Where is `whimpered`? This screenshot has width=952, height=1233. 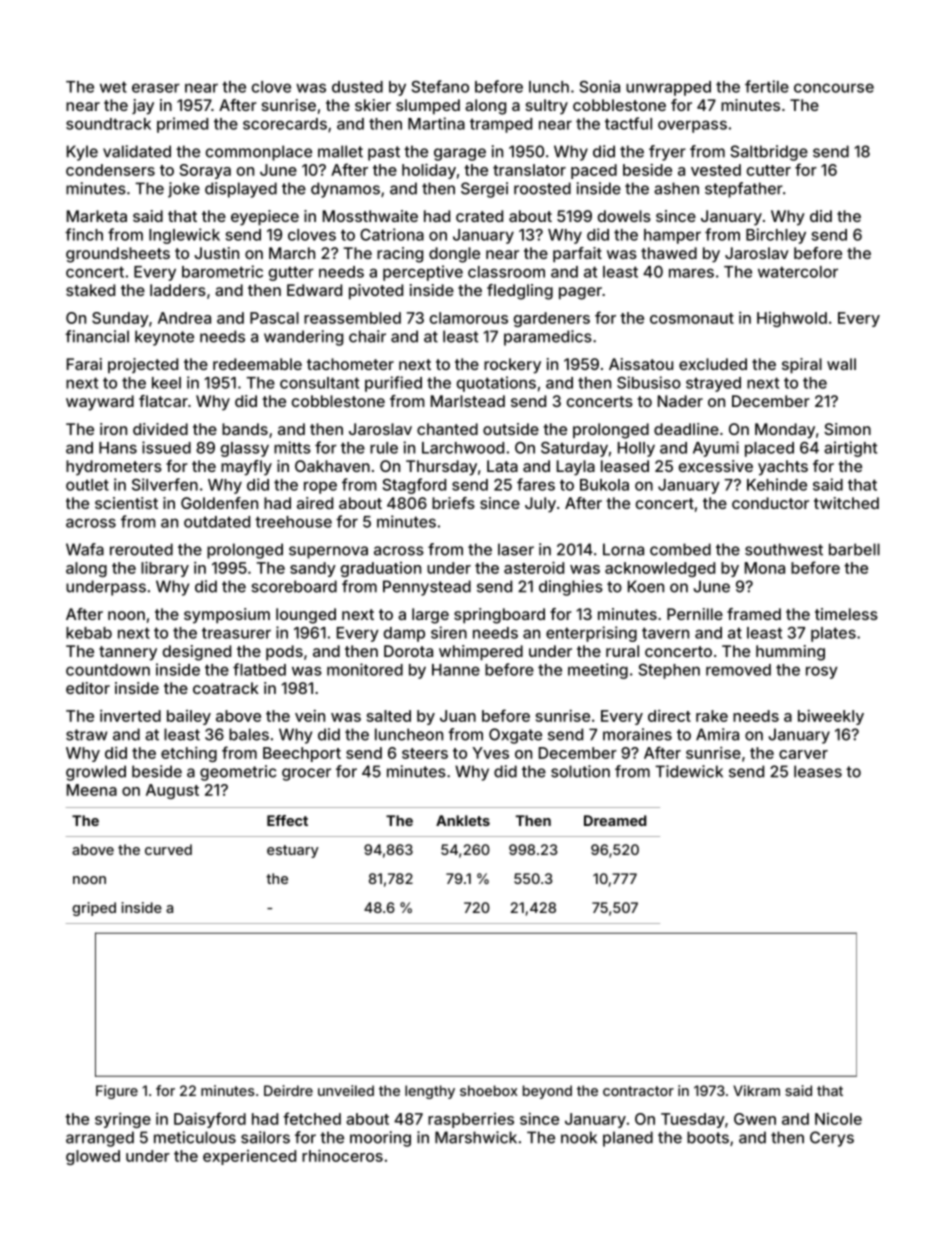
whimpered is located at coordinates (481, 653).
